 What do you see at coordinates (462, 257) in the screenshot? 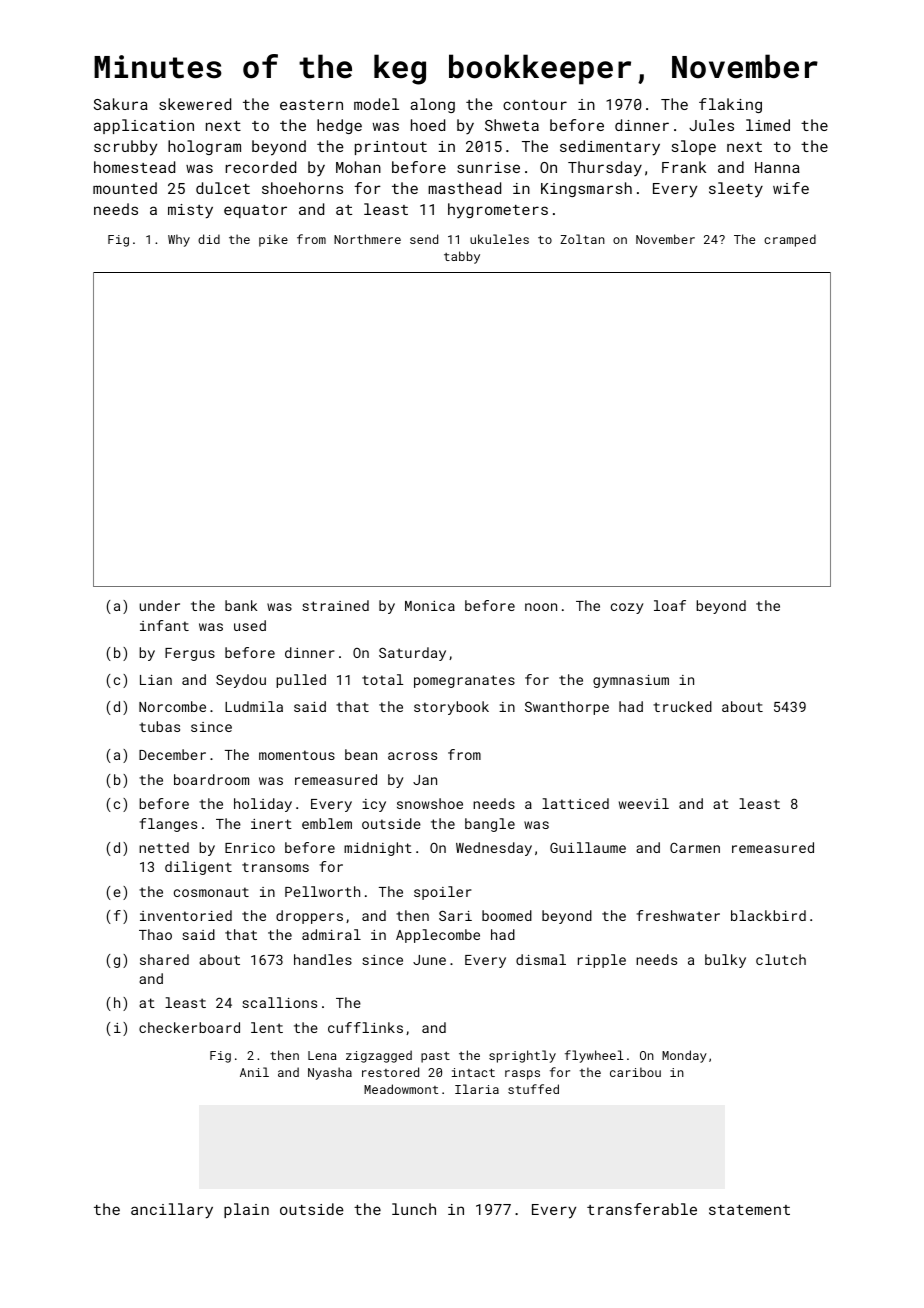
I see `tabby` at bounding box center [462, 257].
